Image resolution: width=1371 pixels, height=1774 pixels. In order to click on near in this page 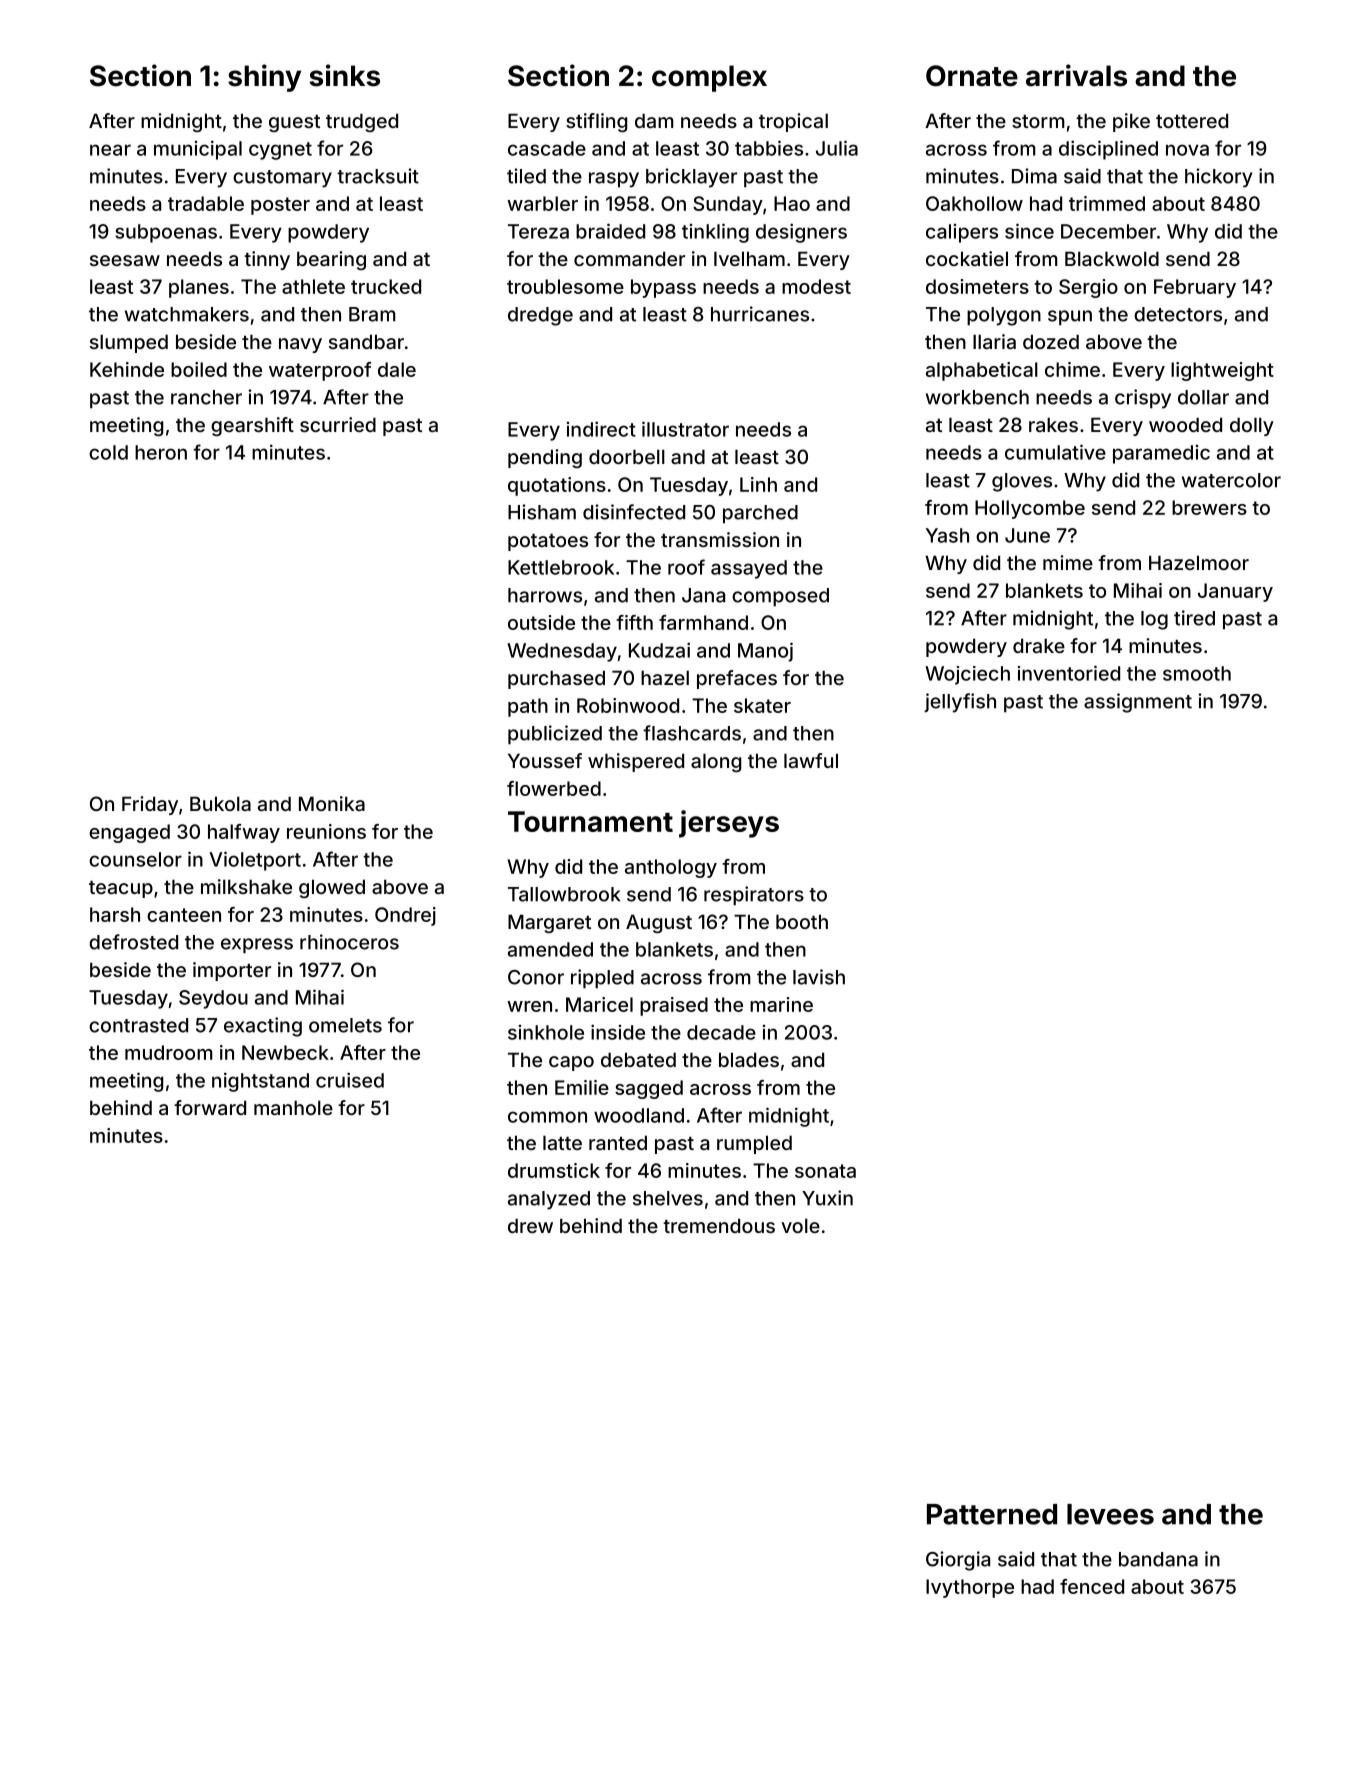, I will do `click(110, 150)`.
